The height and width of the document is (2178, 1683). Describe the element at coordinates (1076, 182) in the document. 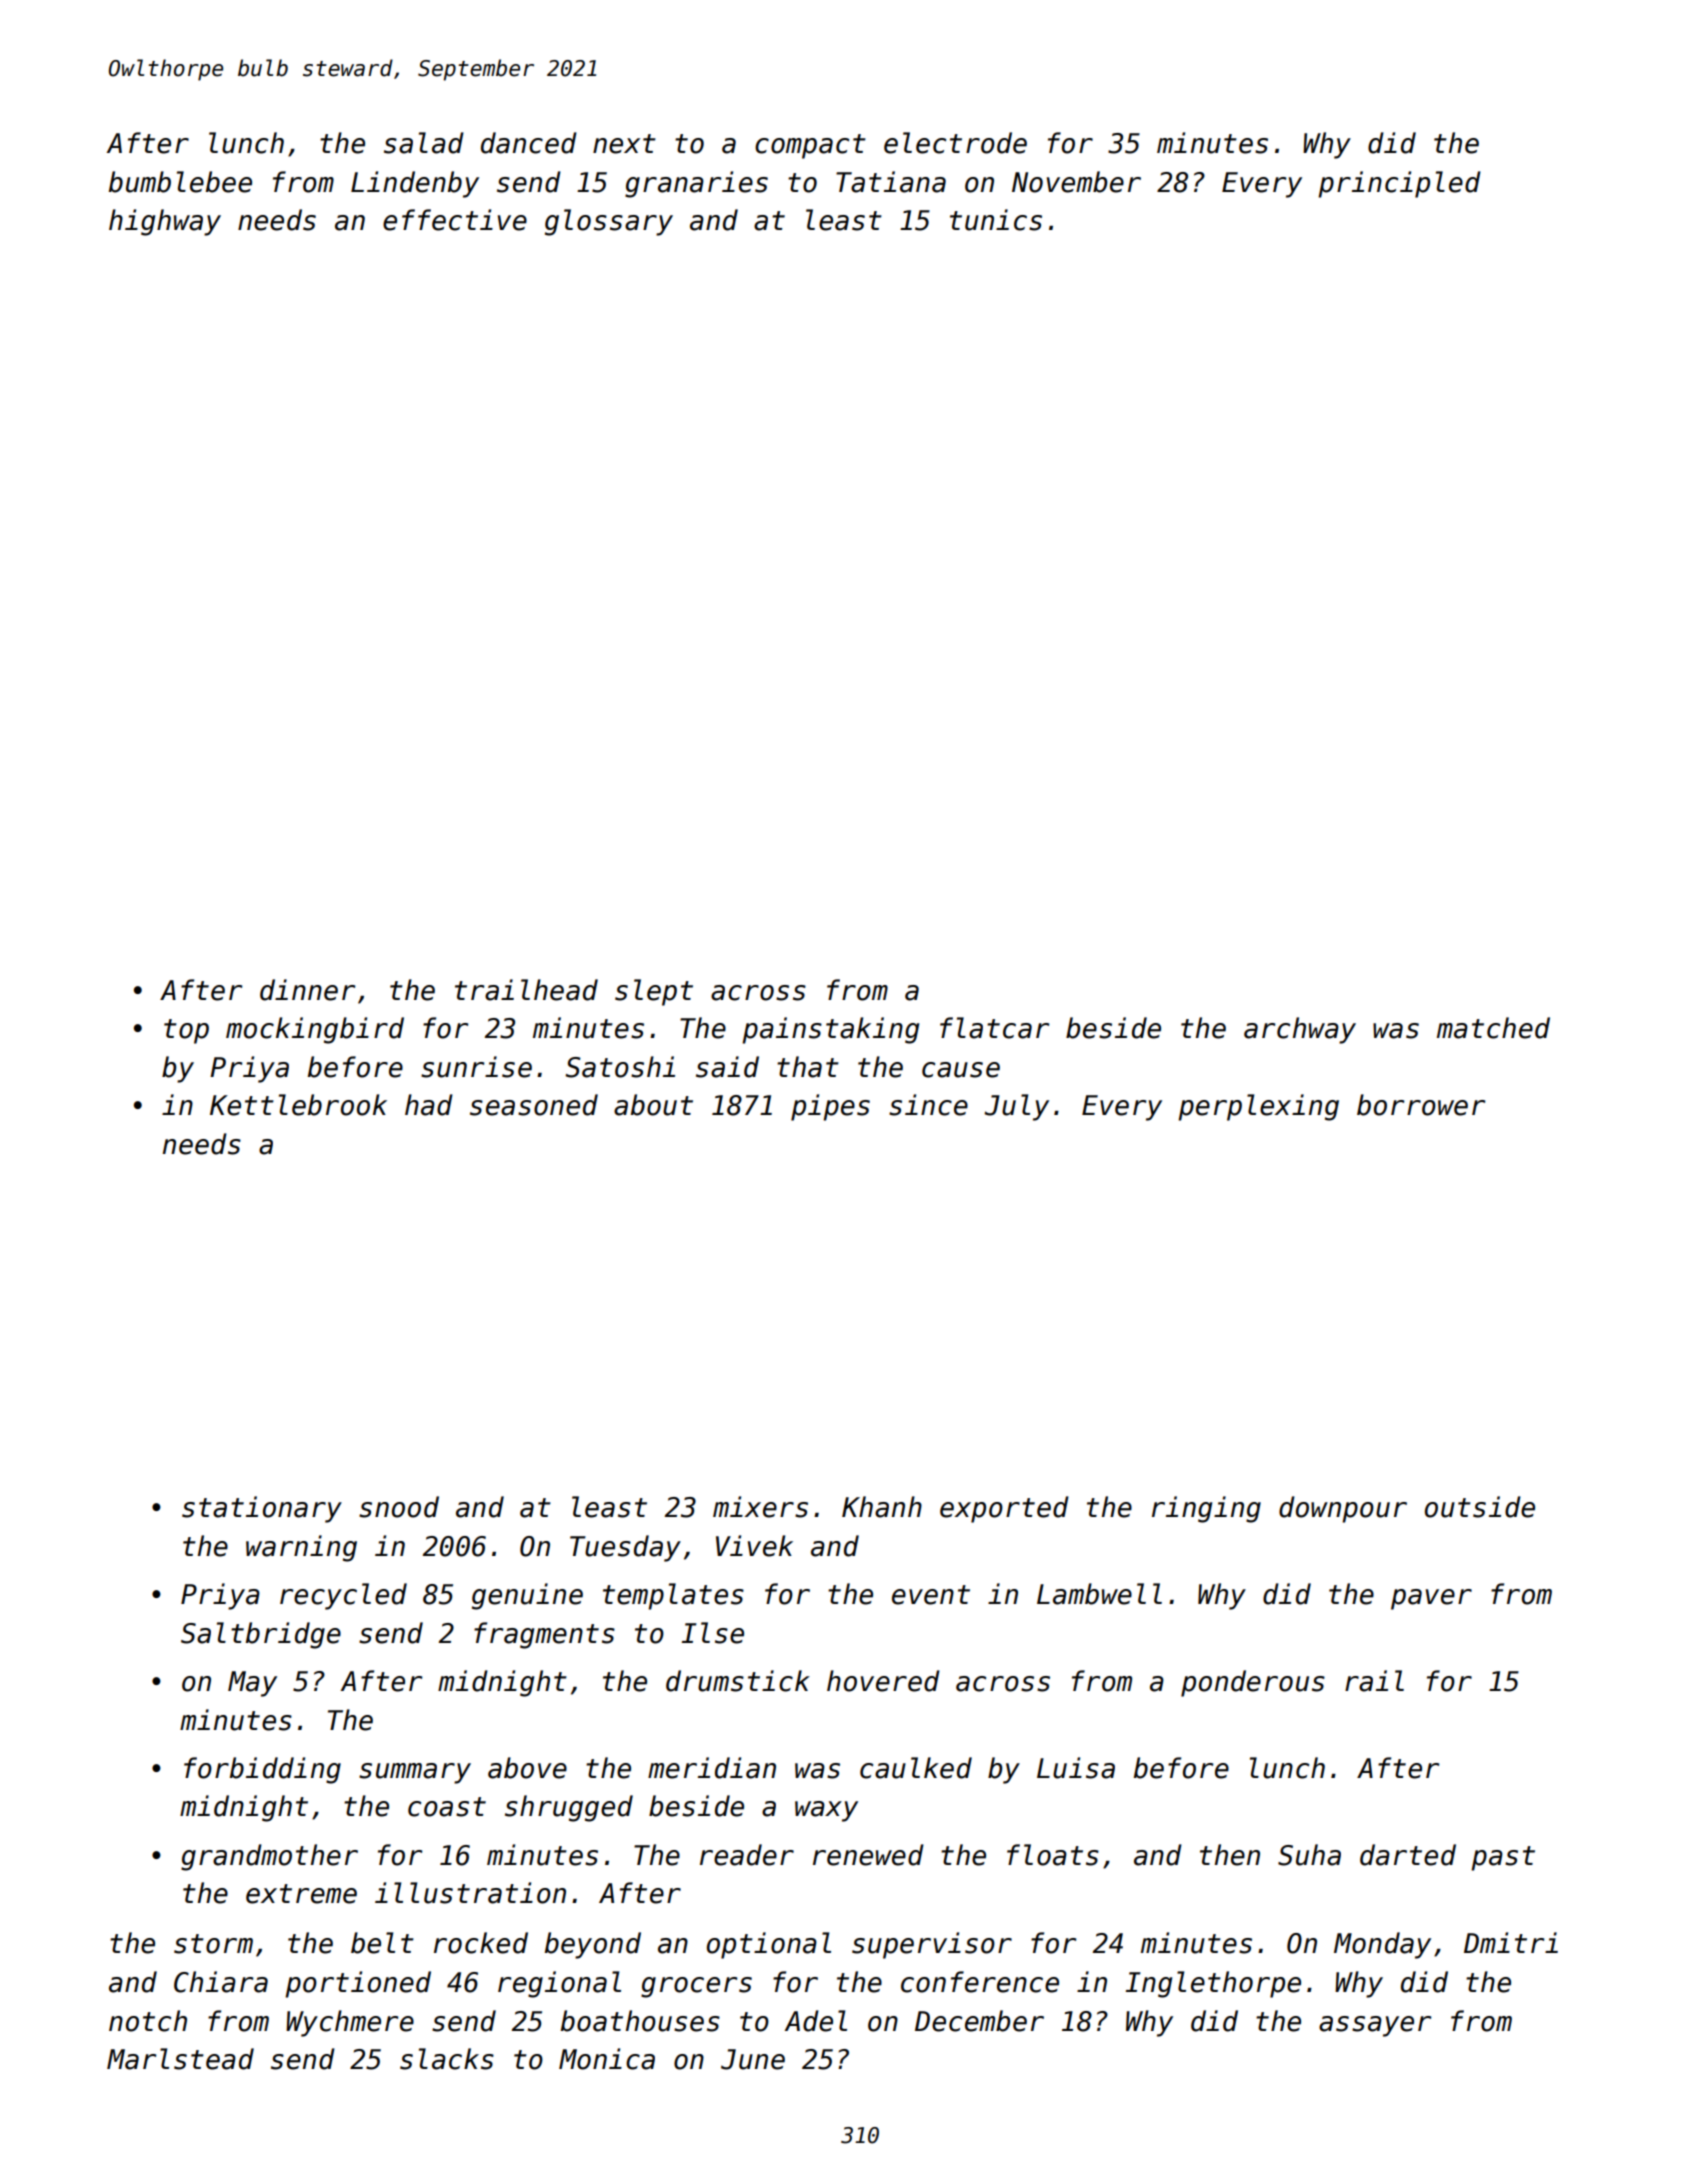

I see `November` at that location.
